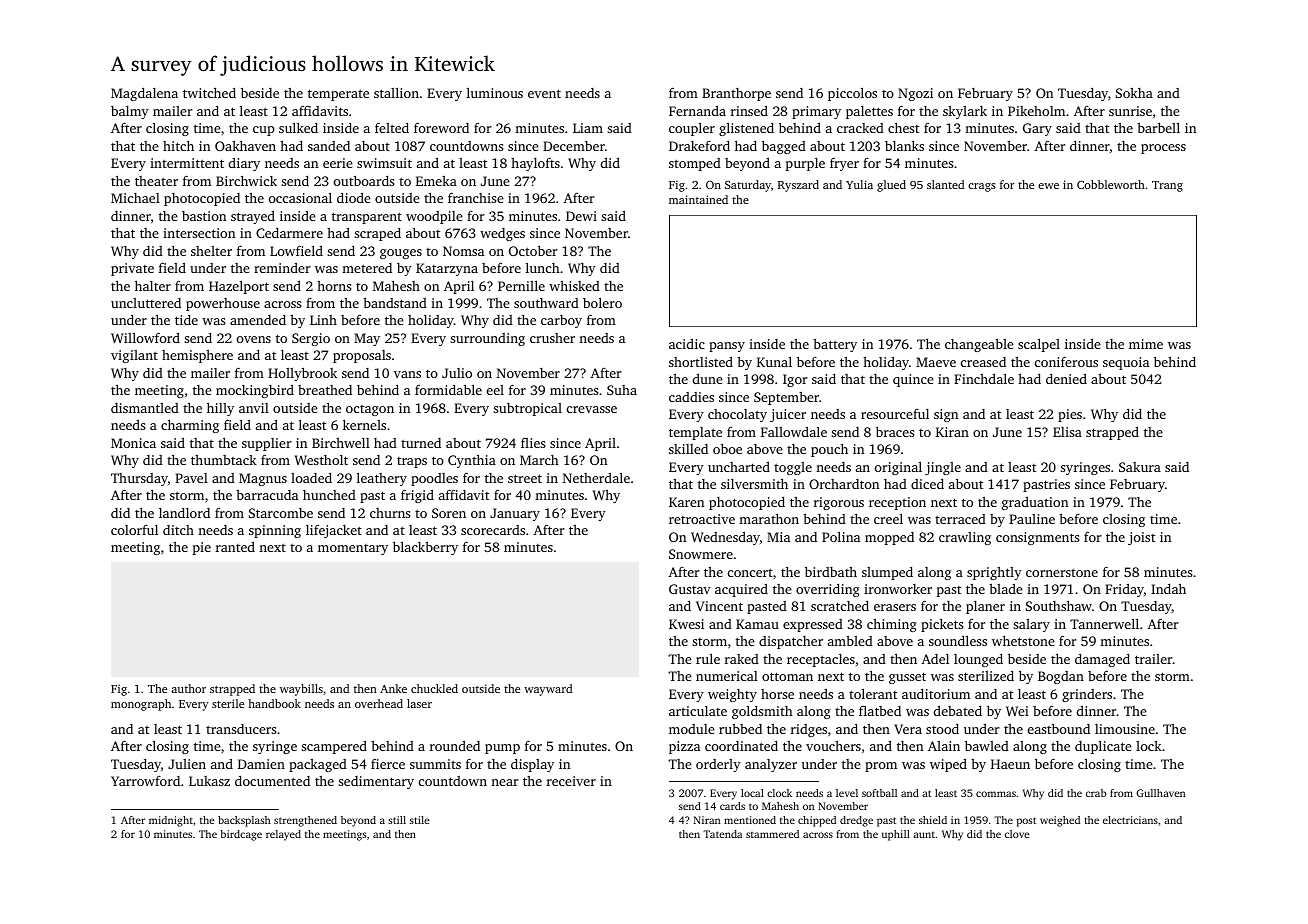 The height and width of the document is (924, 1308). What do you see at coordinates (334, 286) in the document?
I see `horns` at bounding box center [334, 286].
